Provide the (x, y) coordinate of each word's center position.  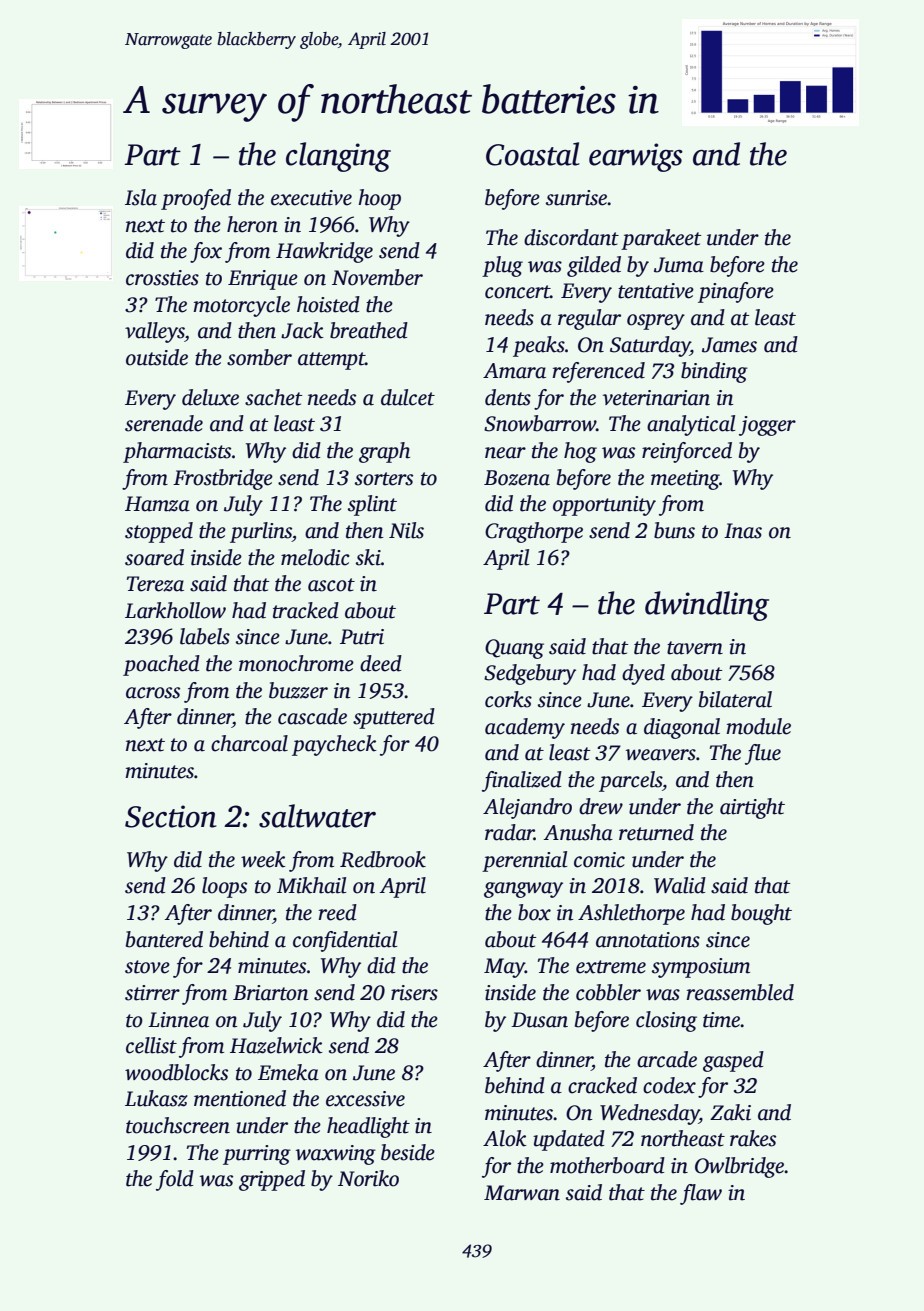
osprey (656, 322)
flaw (701, 1194)
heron (252, 224)
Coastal (533, 154)
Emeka (288, 1072)
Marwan (522, 1193)
